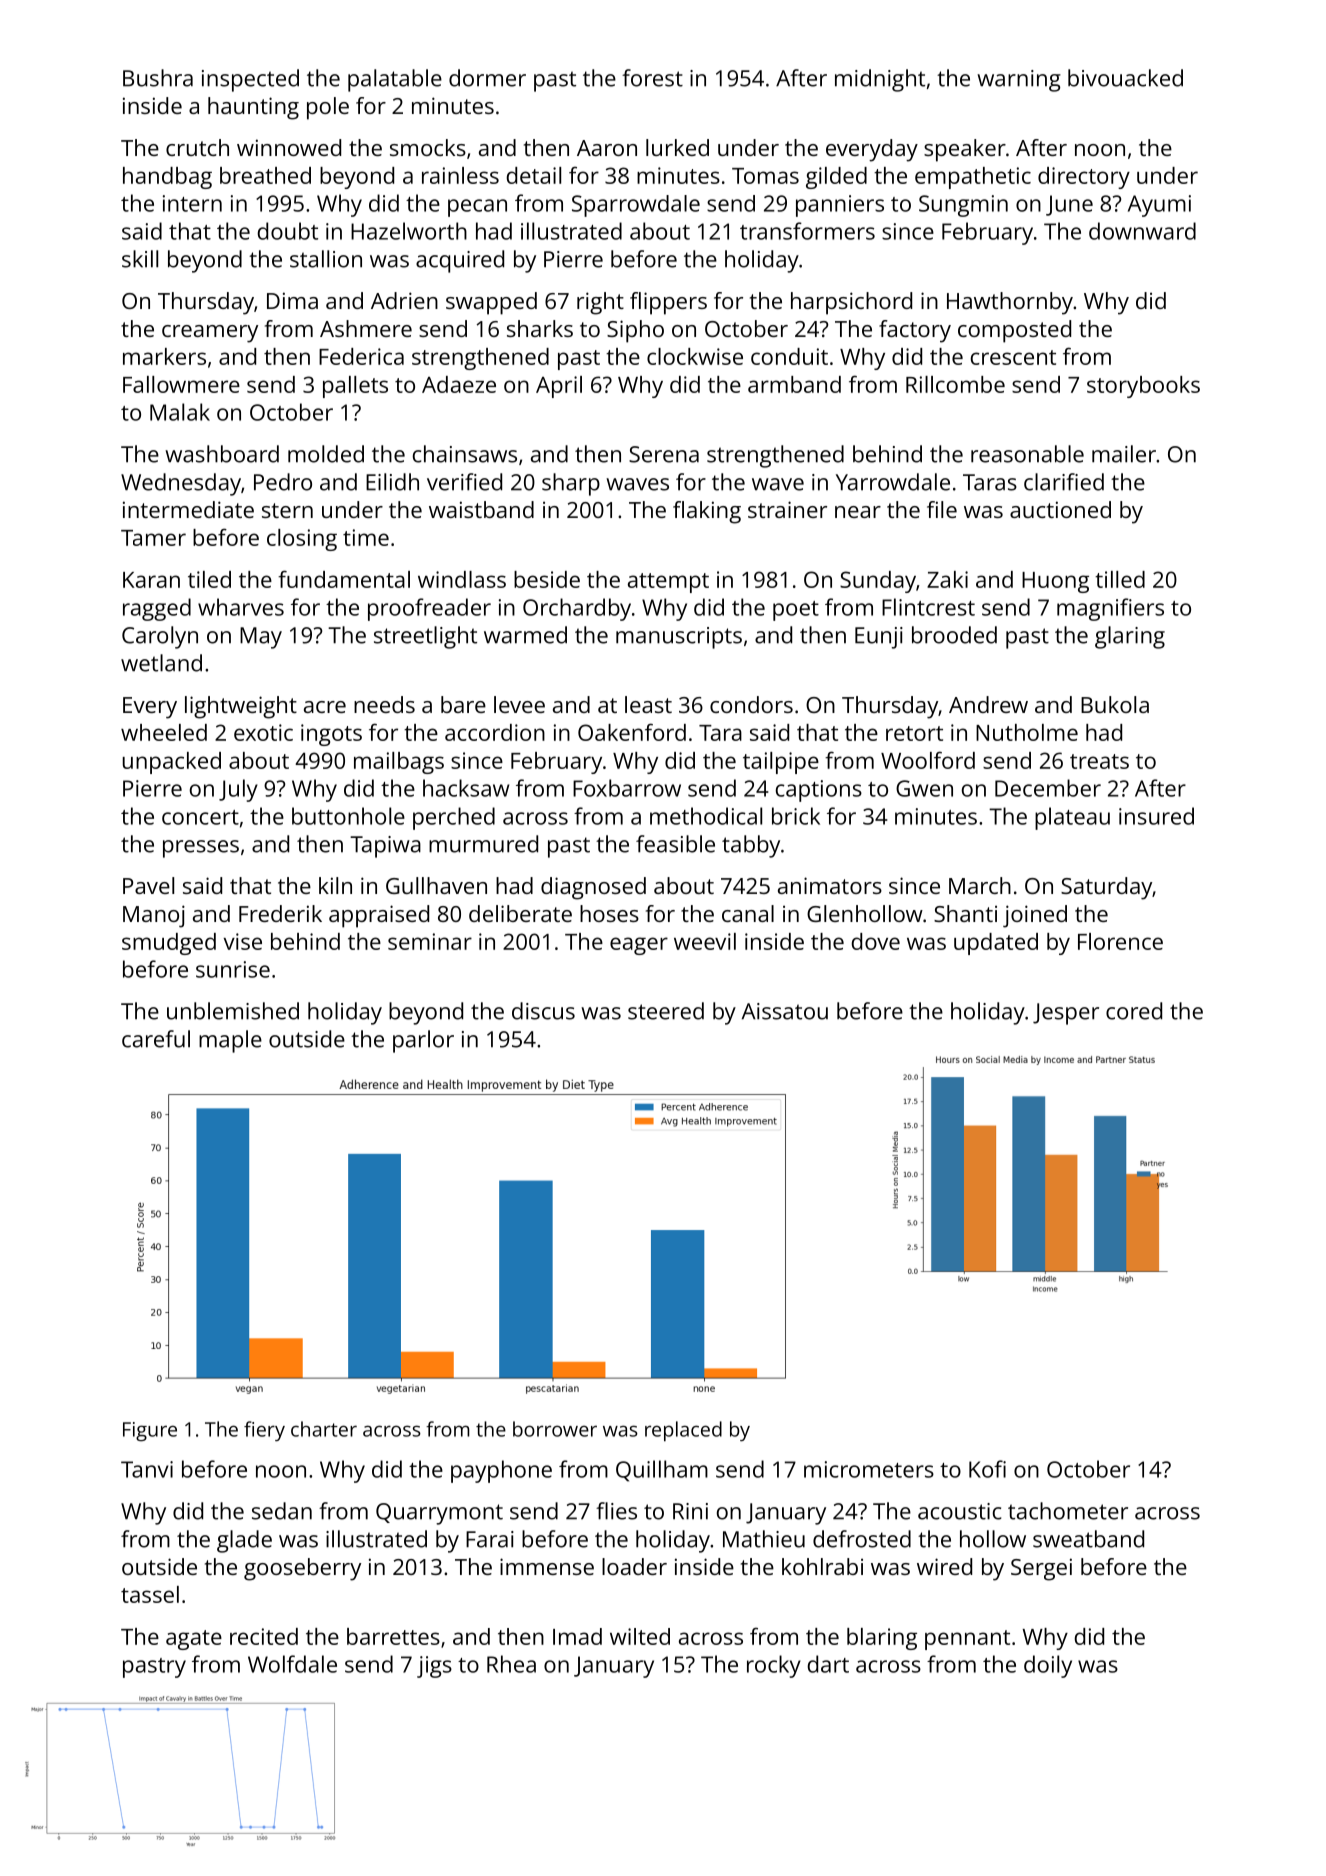  What do you see at coordinates (1142, 231) in the screenshot?
I see `downward` at bounding box center [1142, 231].
